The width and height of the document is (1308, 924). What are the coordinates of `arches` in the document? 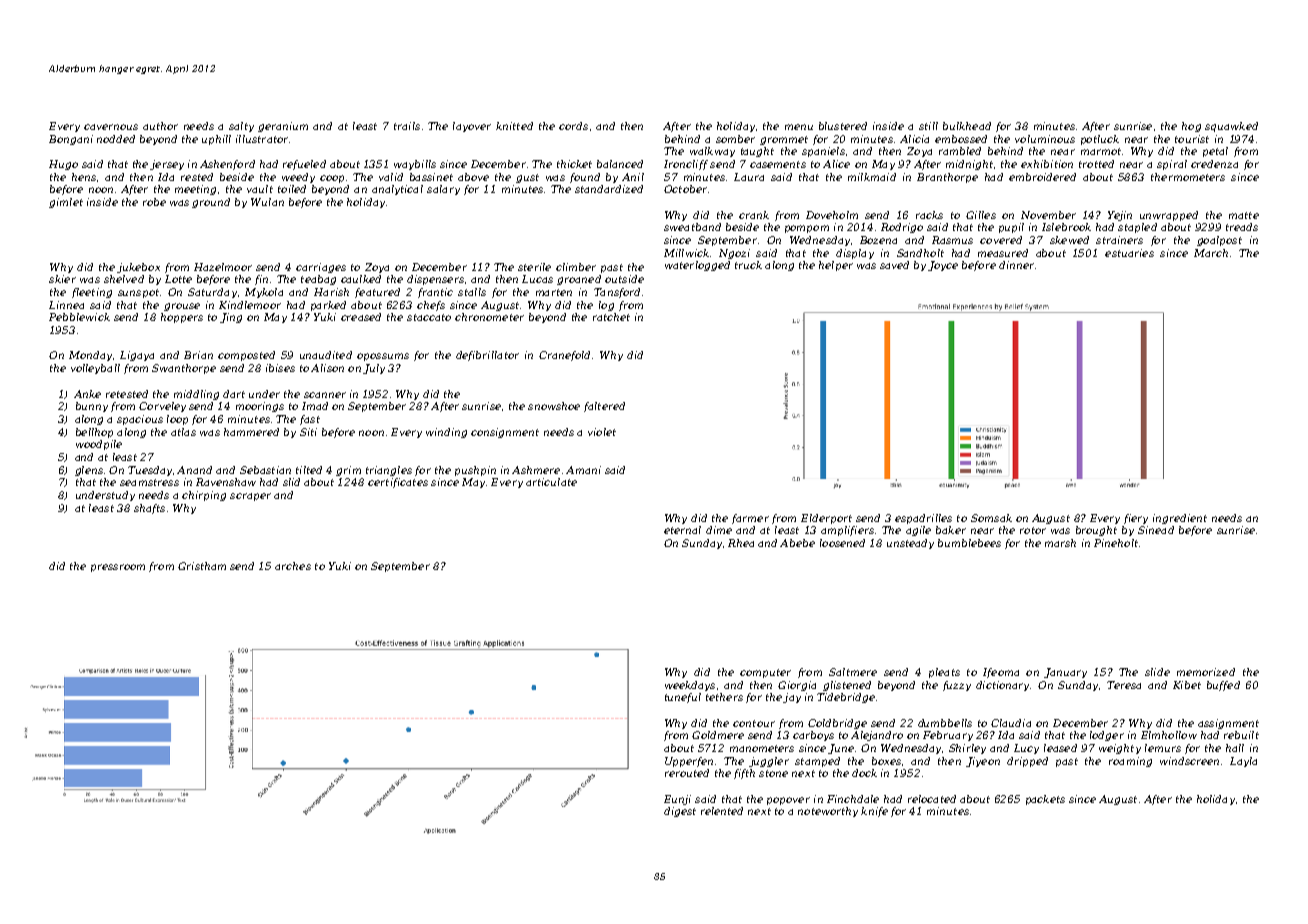 It's located at (293, 566).
